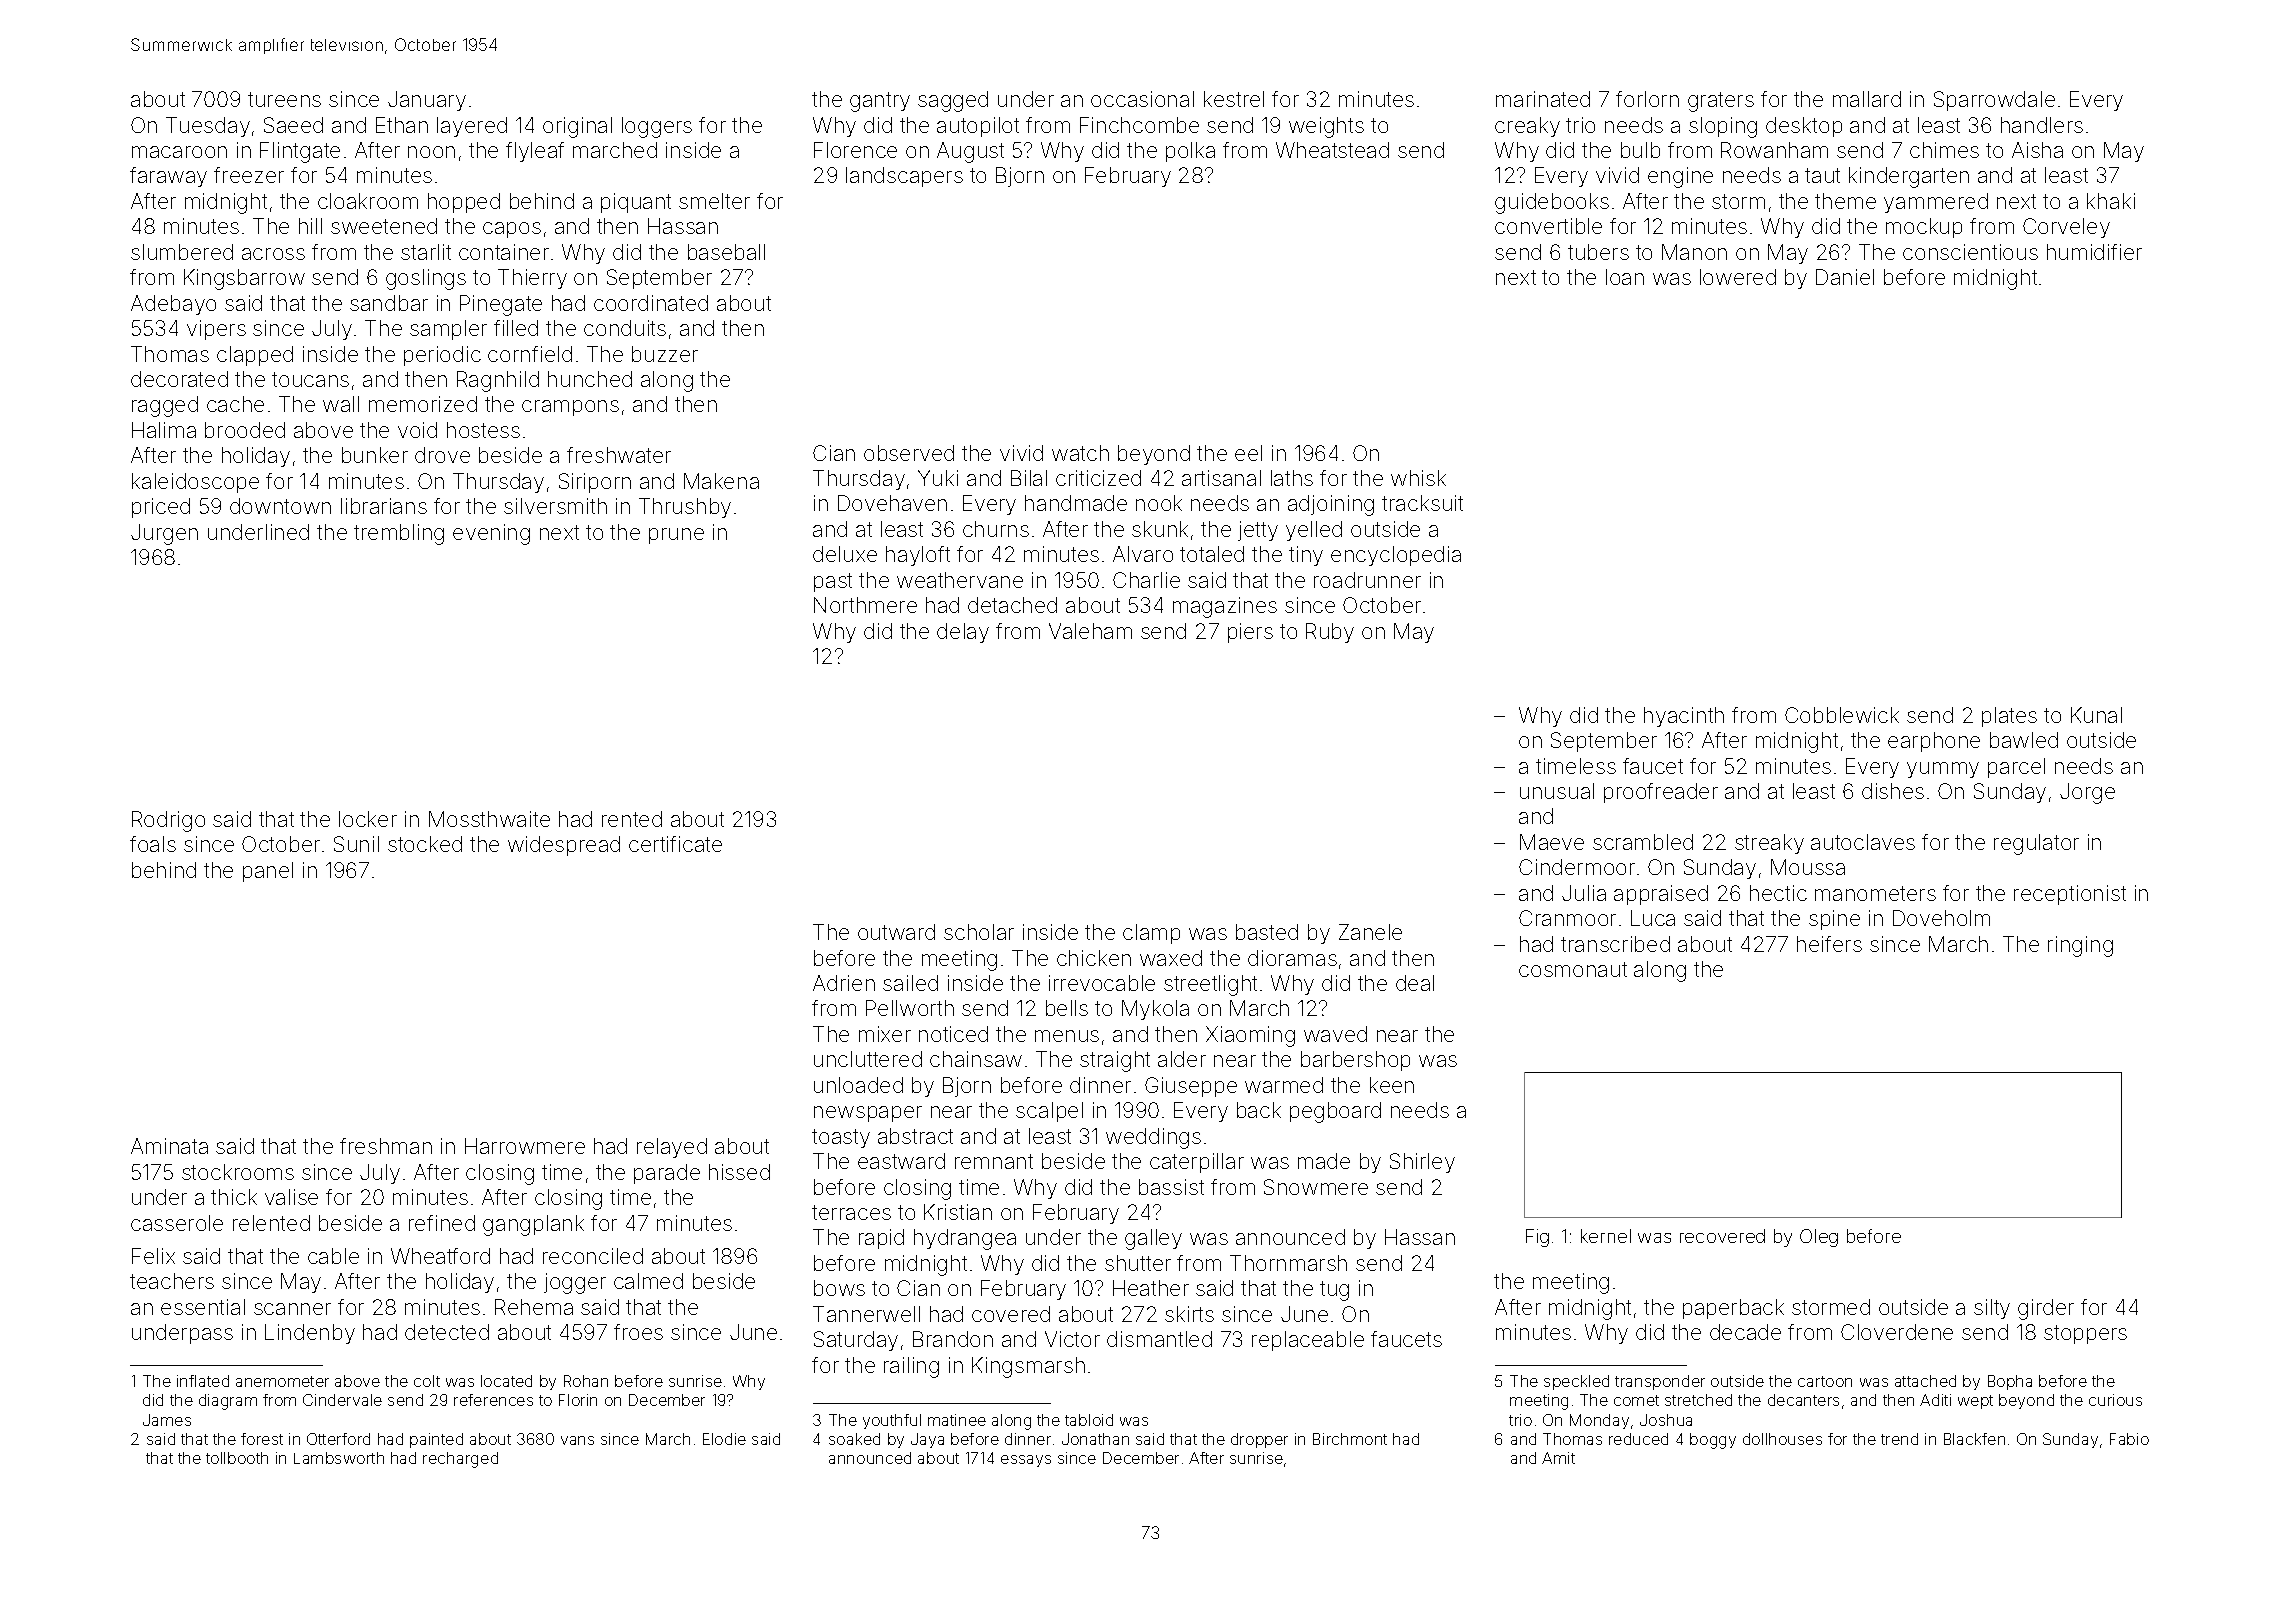 The image size is (2282, 1614). What do you see at coordinates (1067, 1008) in the screenshot?
I see `bells` at bounding box center [1067, 1008].
